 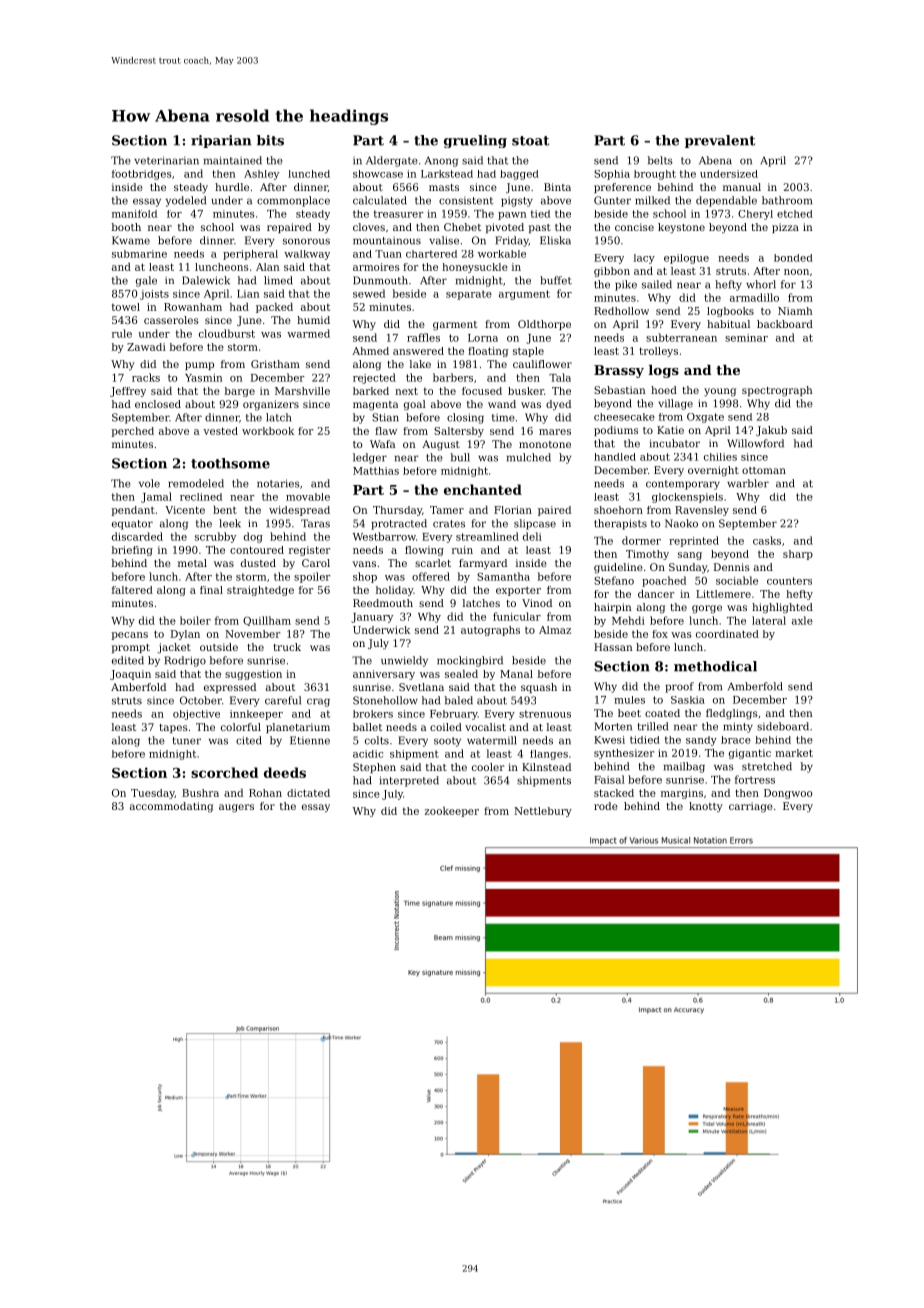 I want to click on Oldthorpe, so click(x=544, y=325).
